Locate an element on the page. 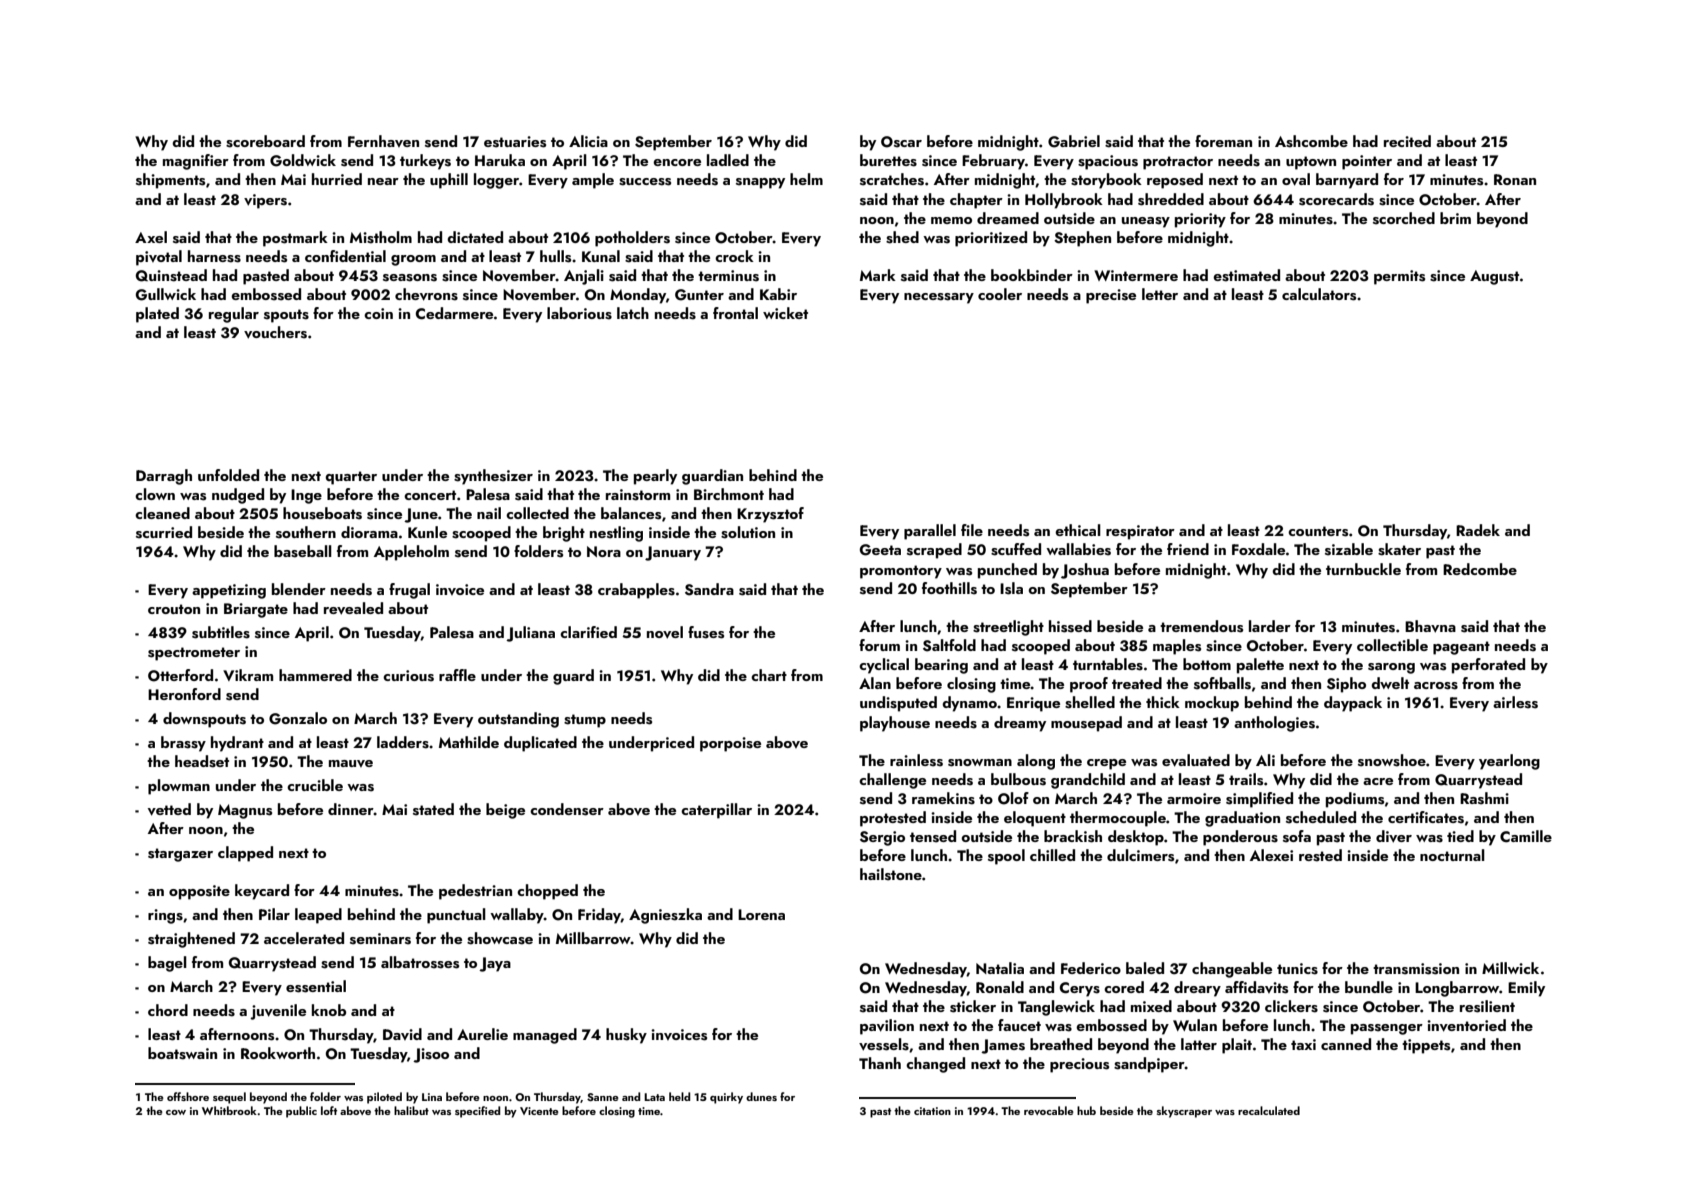  dinner is located at coordinates (351, 809).
